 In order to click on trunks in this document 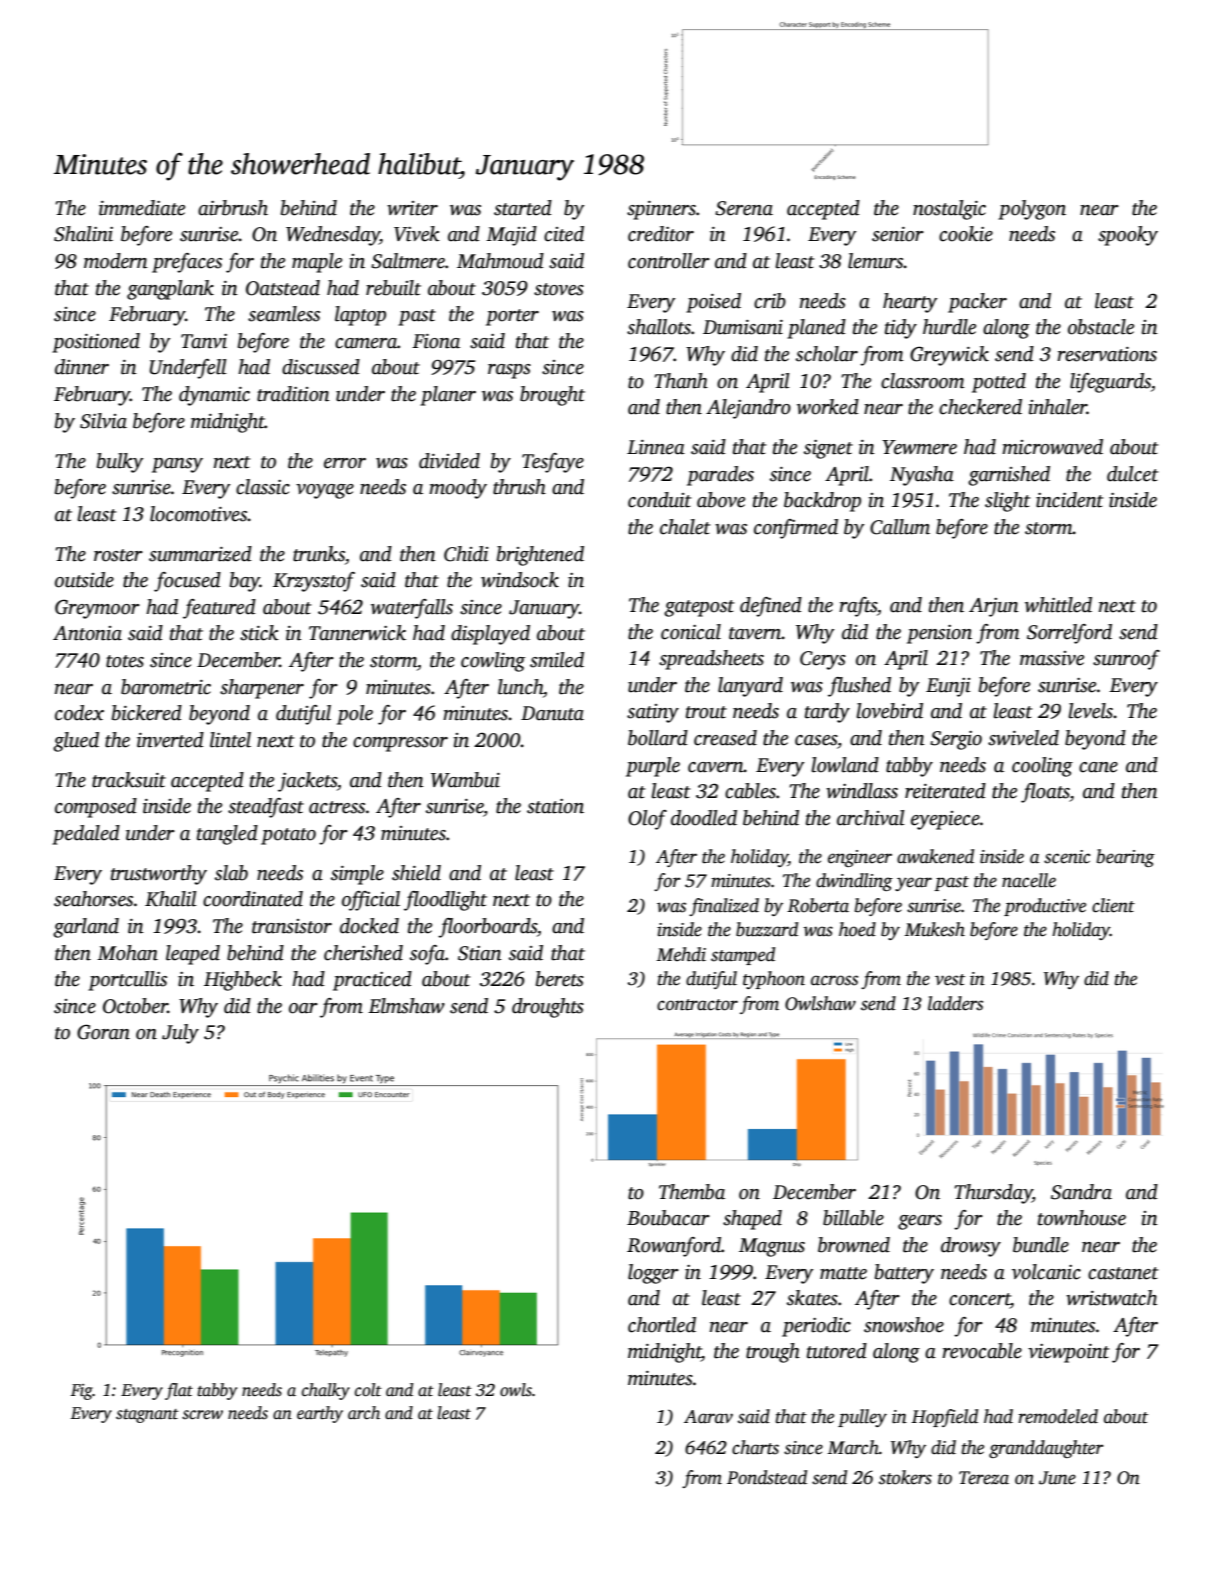, I will do `click(319, 554)`.
